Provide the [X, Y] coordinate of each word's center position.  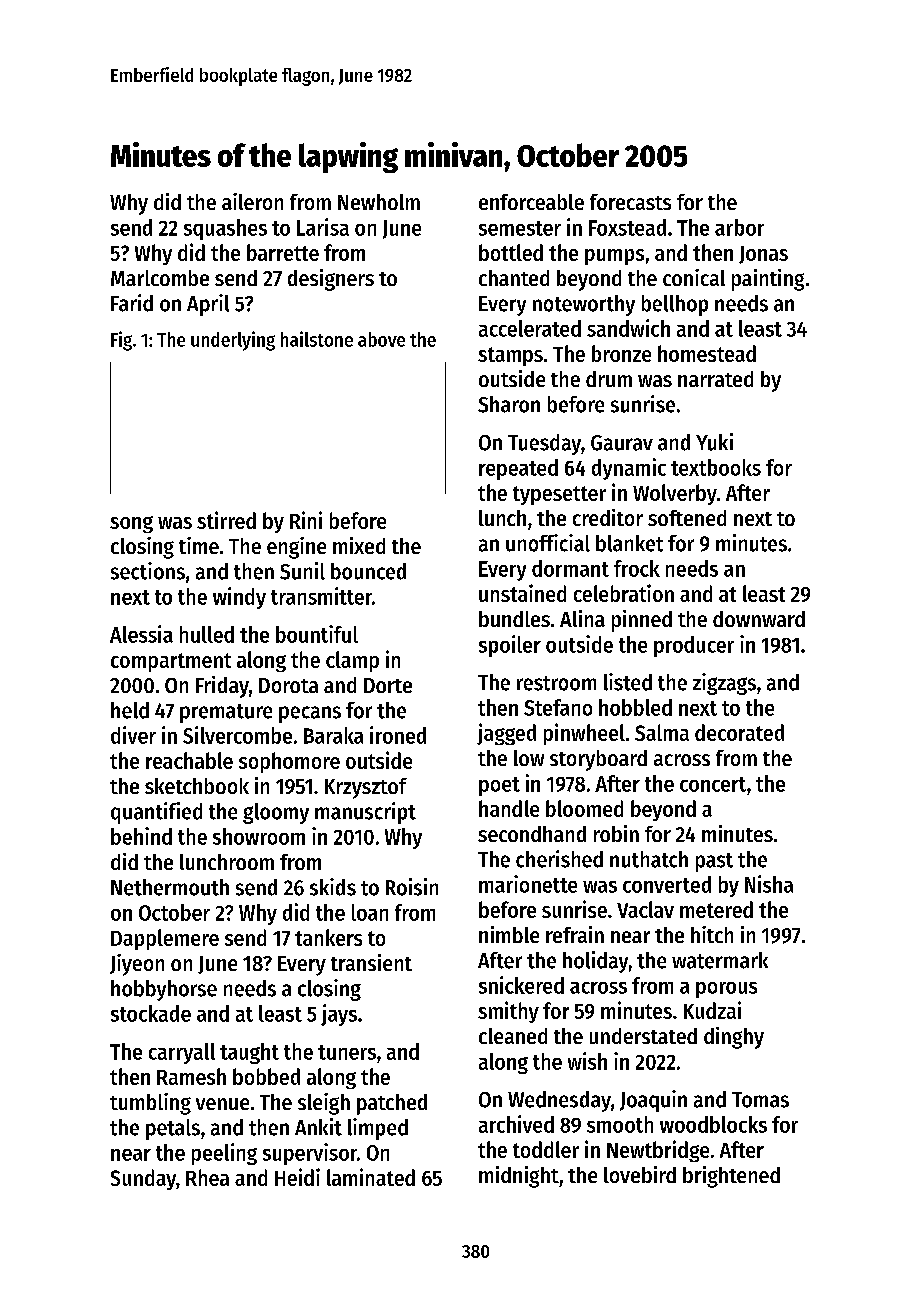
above [381, 339]
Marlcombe [160, 278]
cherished [559, 859]
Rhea [207, 1177]
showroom [259, 836]
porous [726, 990]
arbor [739, 227]
